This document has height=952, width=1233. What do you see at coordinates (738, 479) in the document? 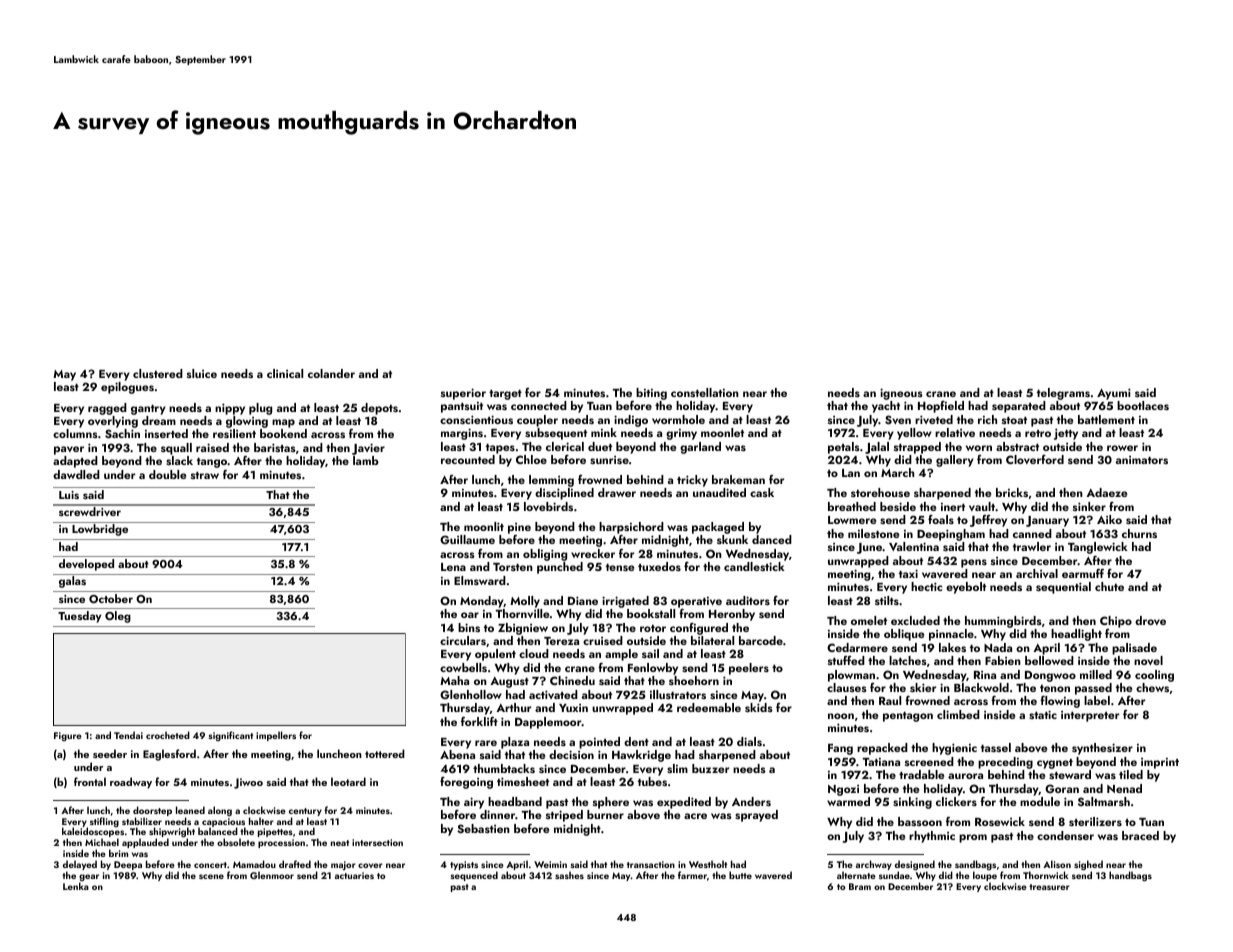
I see `brakeman` at bounding box center [738, 479].
